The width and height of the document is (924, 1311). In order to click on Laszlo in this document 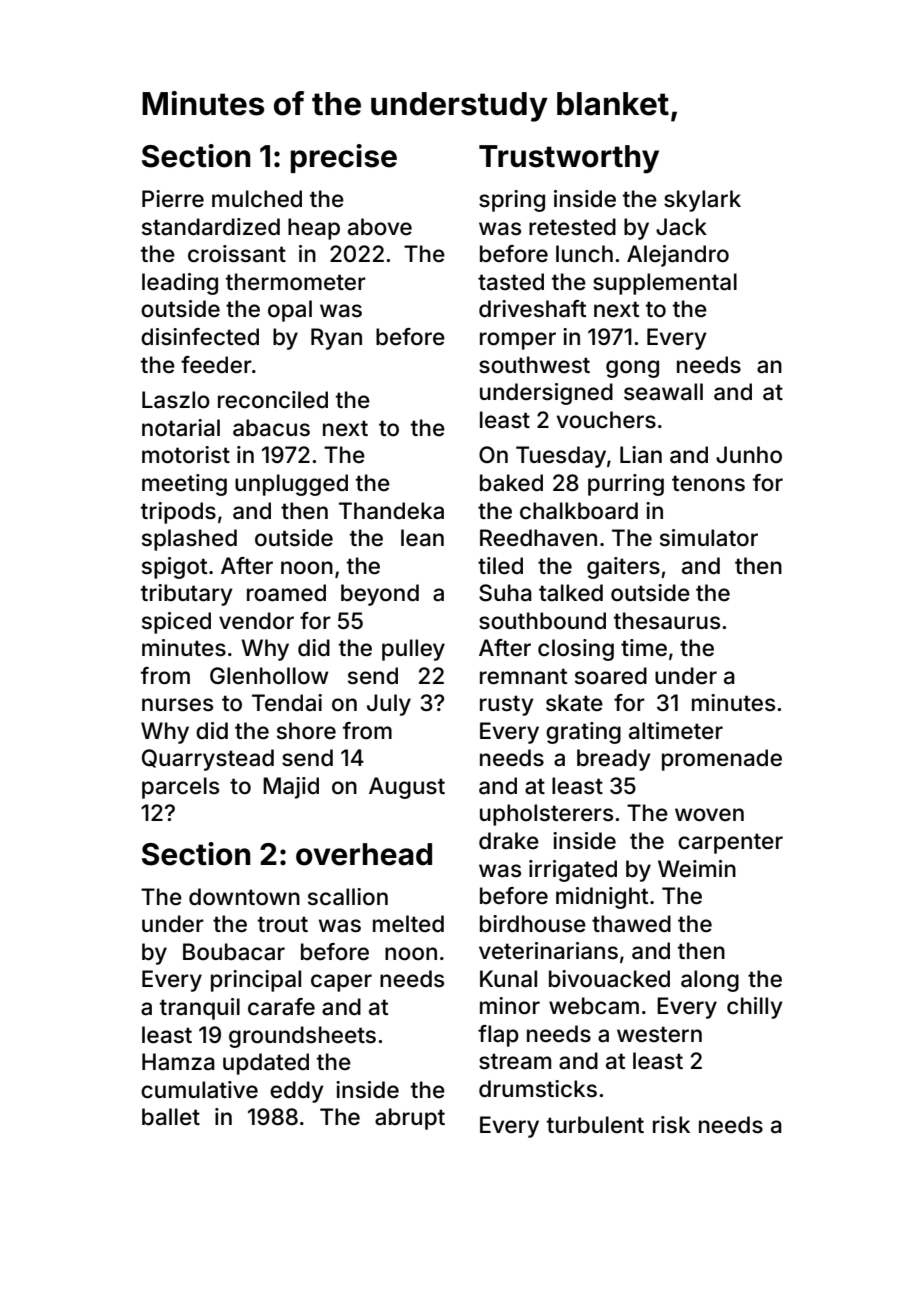, I will do `click(176, 400)`.
